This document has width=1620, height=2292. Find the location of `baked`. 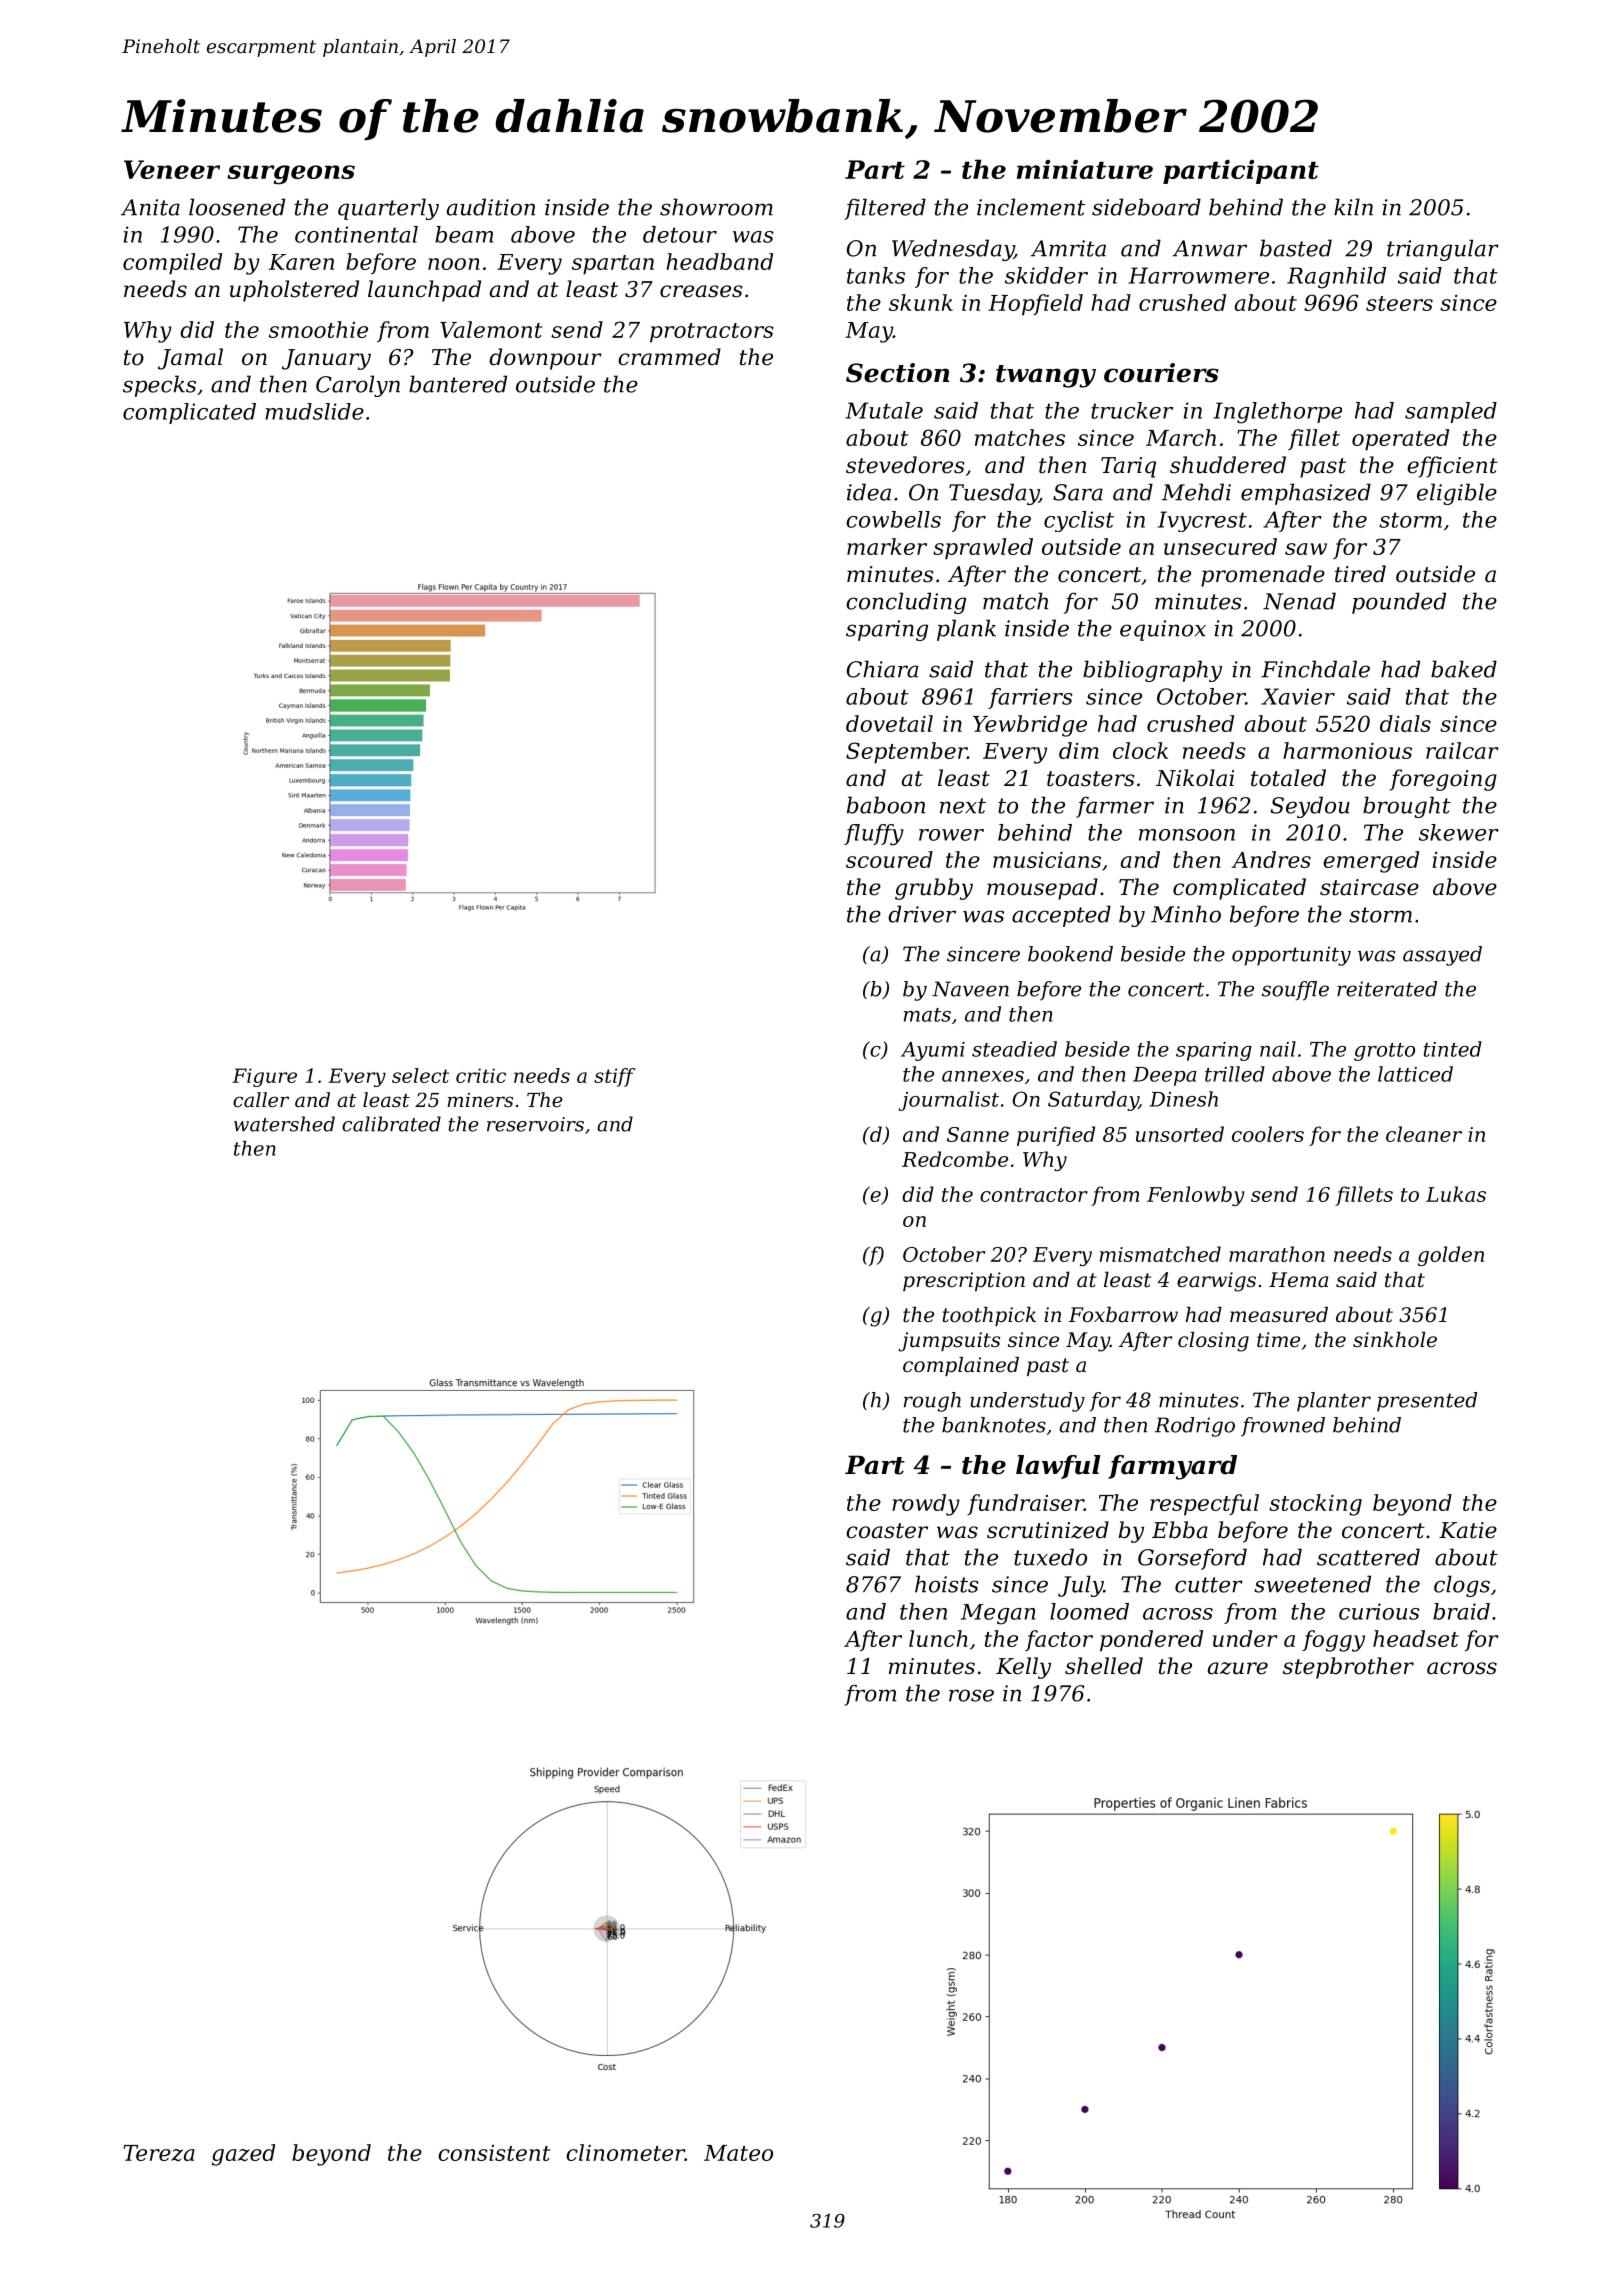

baked is located at coordinates (1464, 669).
